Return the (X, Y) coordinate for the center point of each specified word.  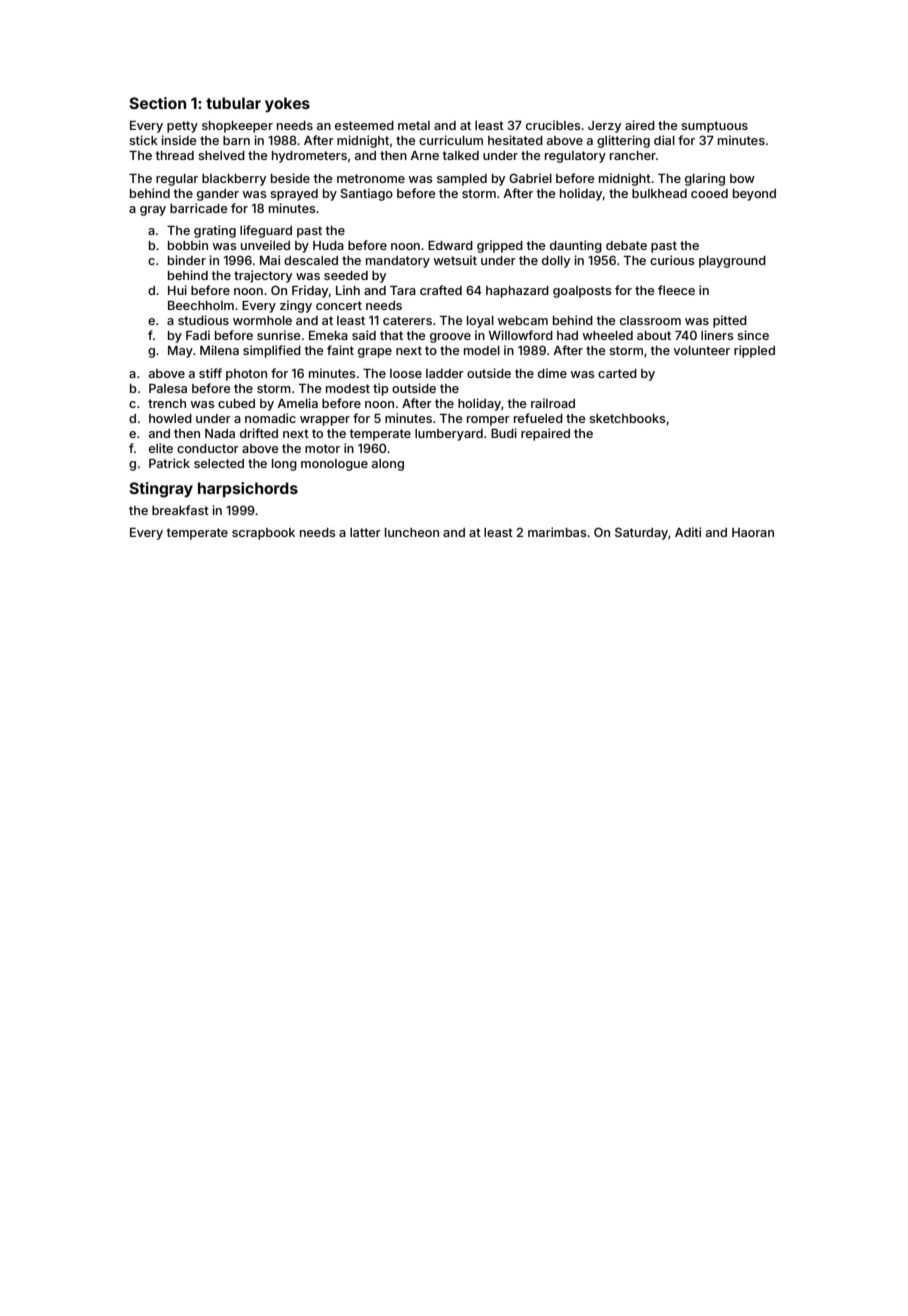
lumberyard (449, 435)
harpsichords (248, 489)
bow (742, 178)
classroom (650, 320)
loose (406, 373)
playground (732, 262)
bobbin (188, 245)
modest (348, 388)
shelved (221, 155)
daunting (576, 246)
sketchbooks (627, 418)
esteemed (364, 125)
